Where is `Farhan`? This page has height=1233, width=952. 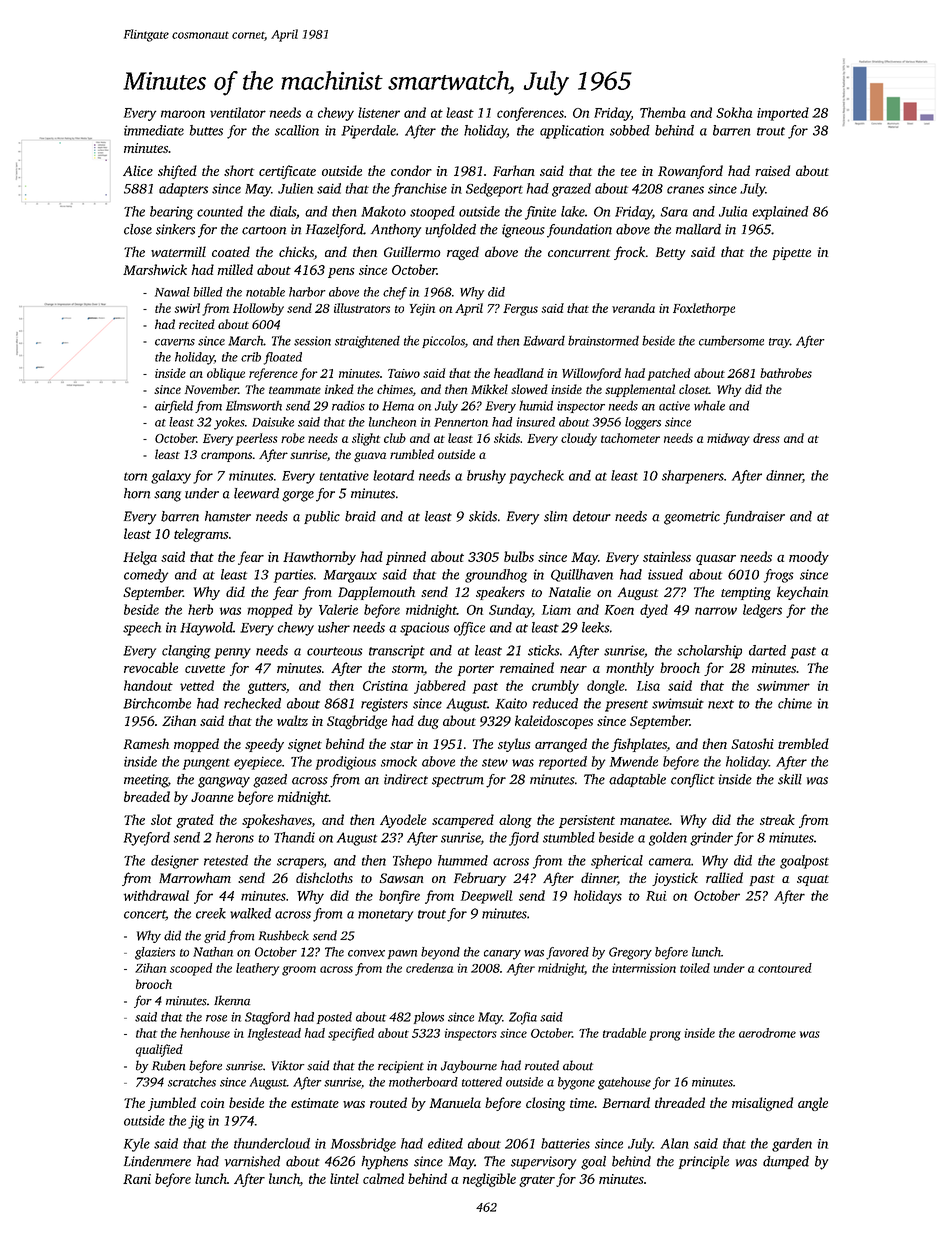
Farhan is located at coordinates (514, 170).
